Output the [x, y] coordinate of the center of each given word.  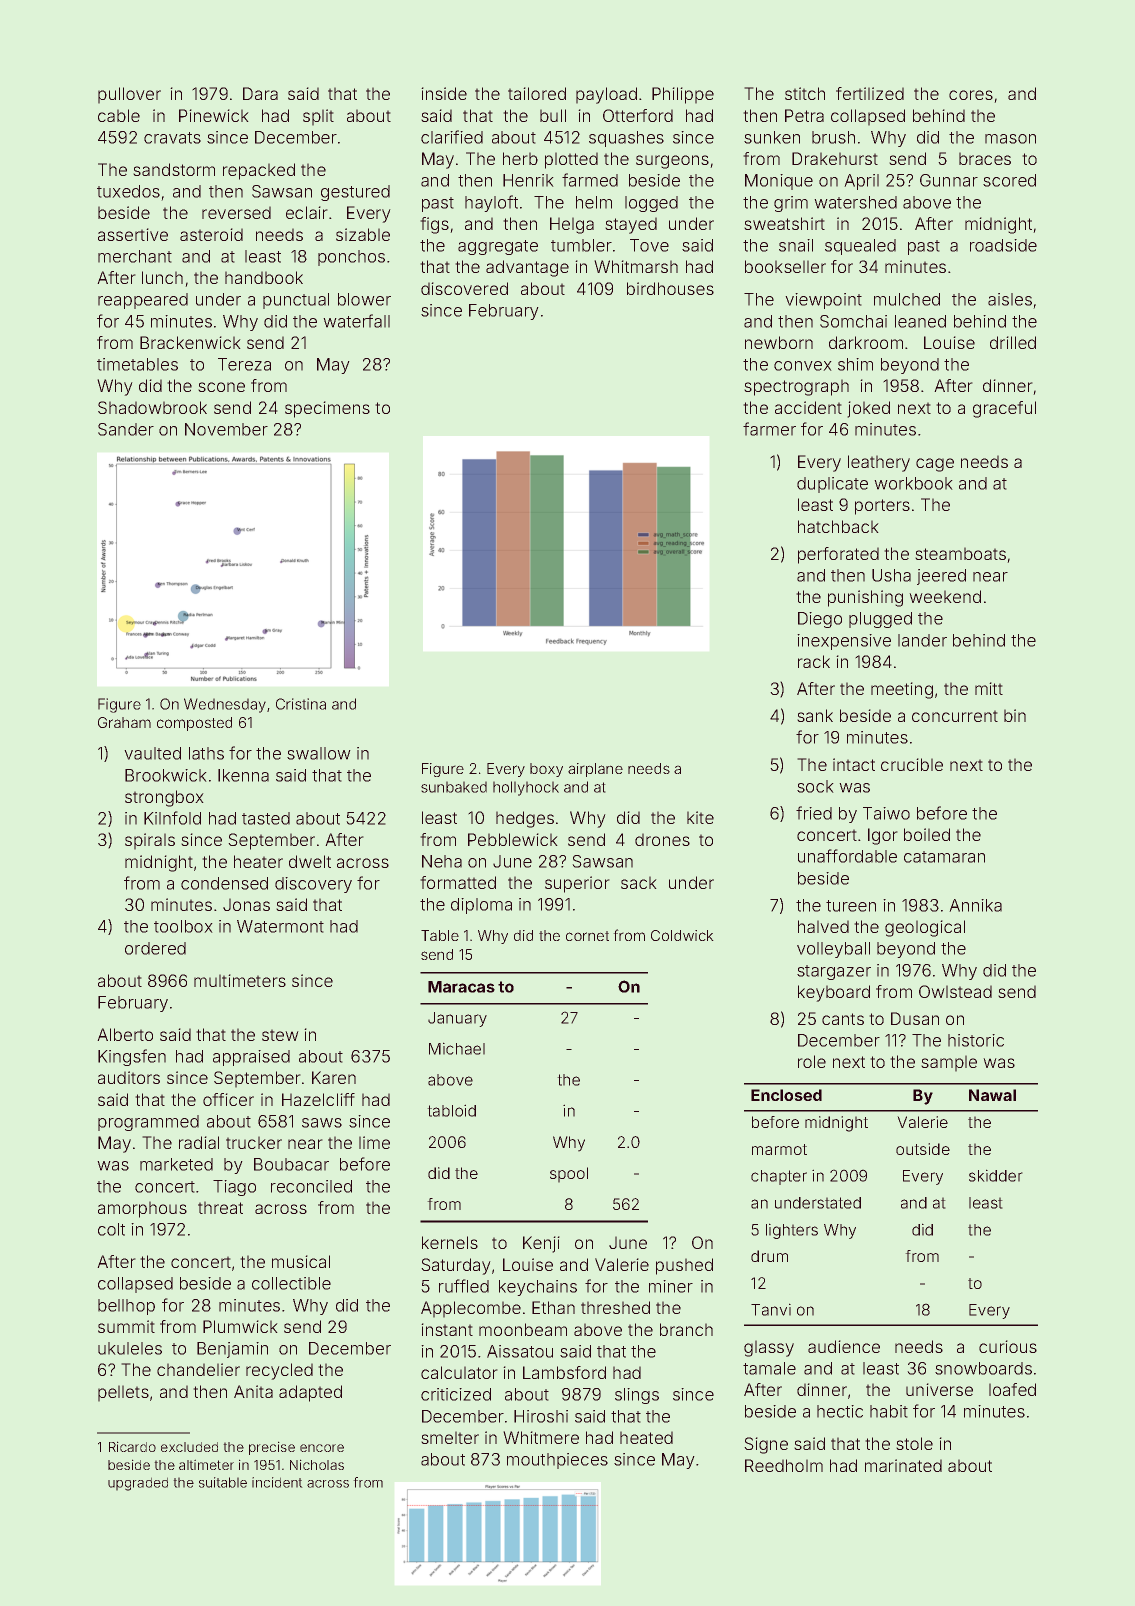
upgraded [138, 1484]
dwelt [310, 861]
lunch [162, 277]
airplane [595, 770]
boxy [546, 770]
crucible [912, 764]
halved [823, 926]
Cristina [301, 704]
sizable [363, 234]
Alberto [125, 1034]
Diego [820, 620]
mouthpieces [557, 1461]
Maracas [461, 987]
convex [802, 366]
